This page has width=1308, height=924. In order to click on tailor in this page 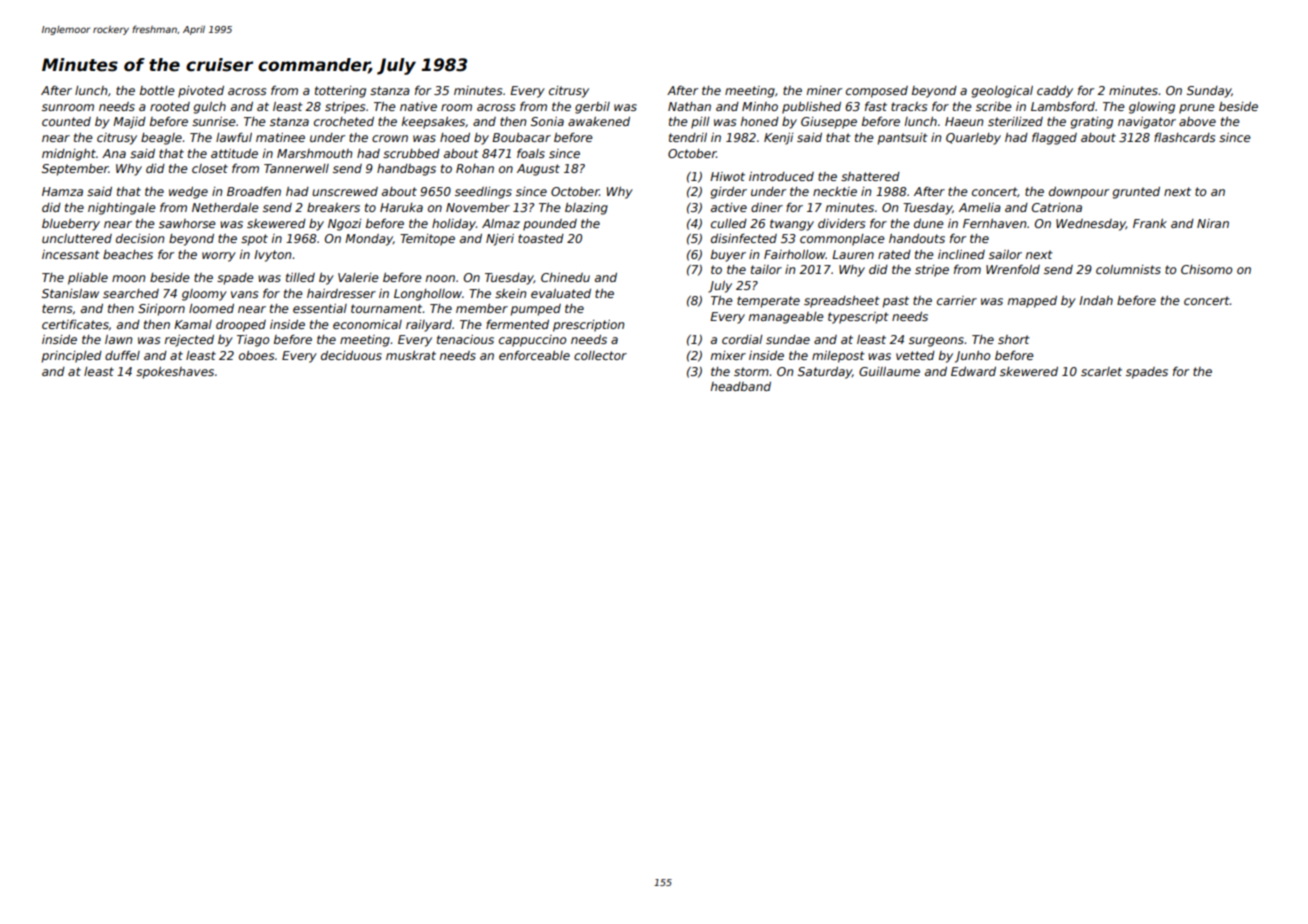, I will do `click(766, 269)`.
